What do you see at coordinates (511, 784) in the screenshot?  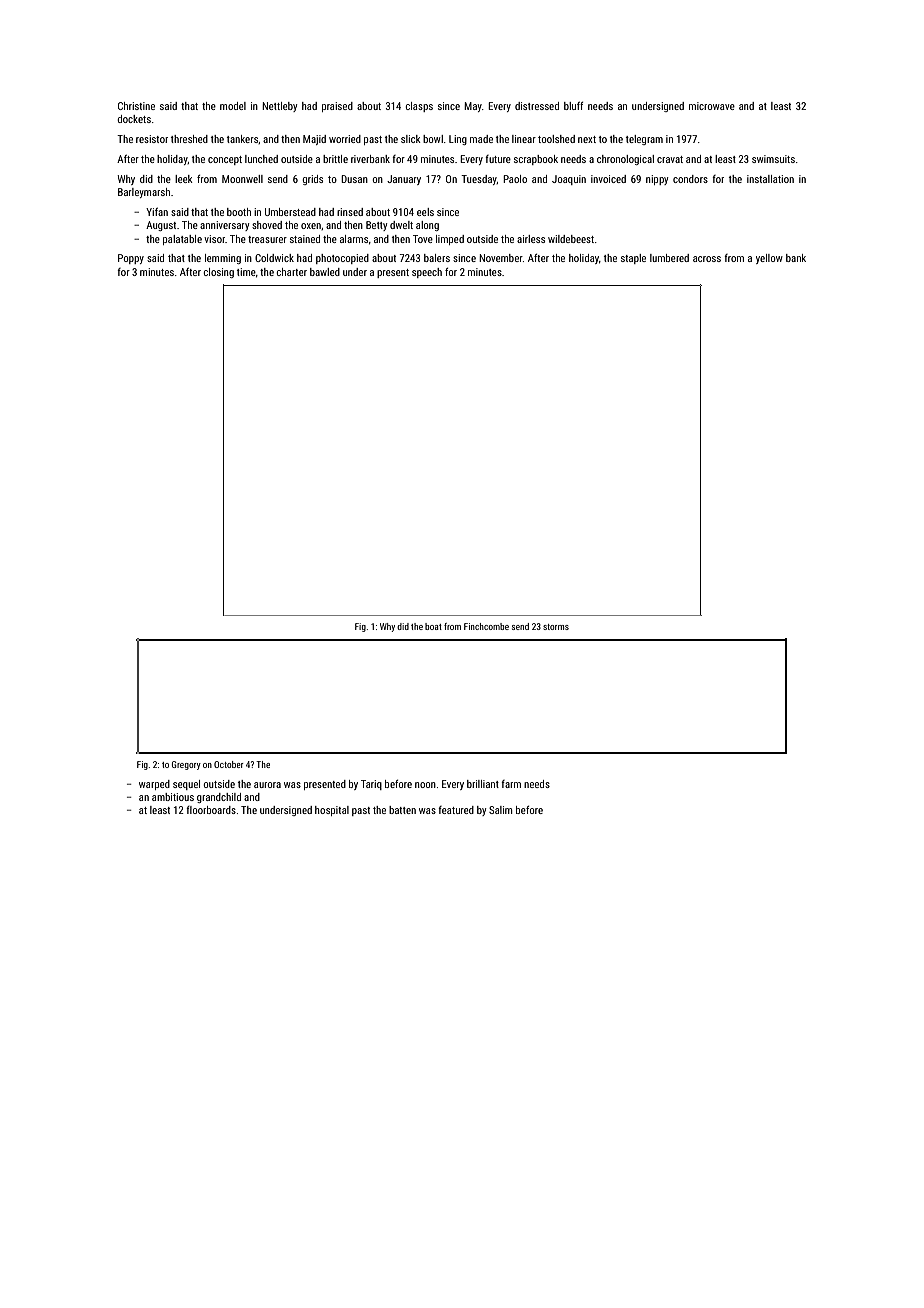 I see `farm` at bounding box center [511, 784].
